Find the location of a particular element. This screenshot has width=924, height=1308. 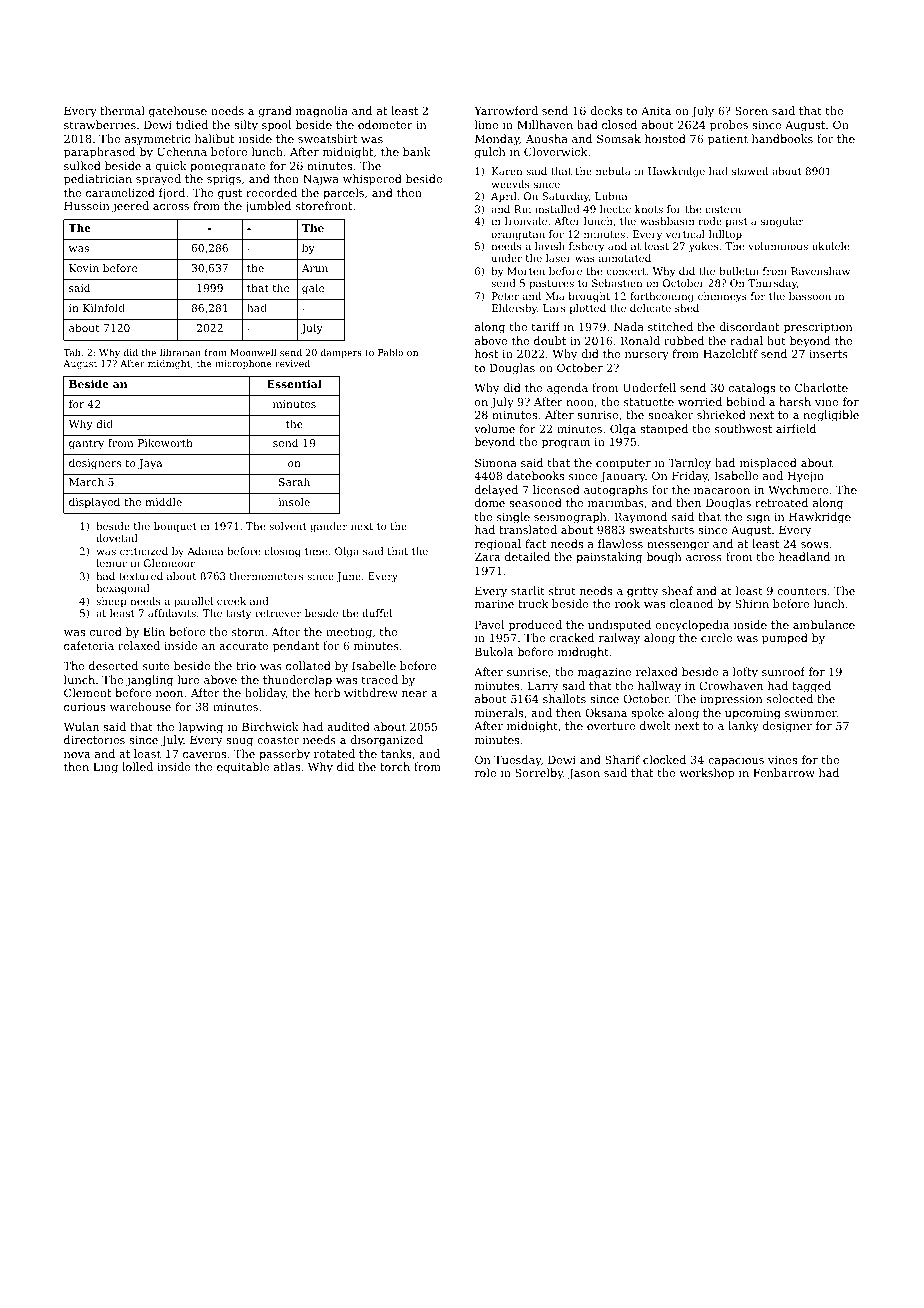

jeered is located at coordinates (130, 207).
